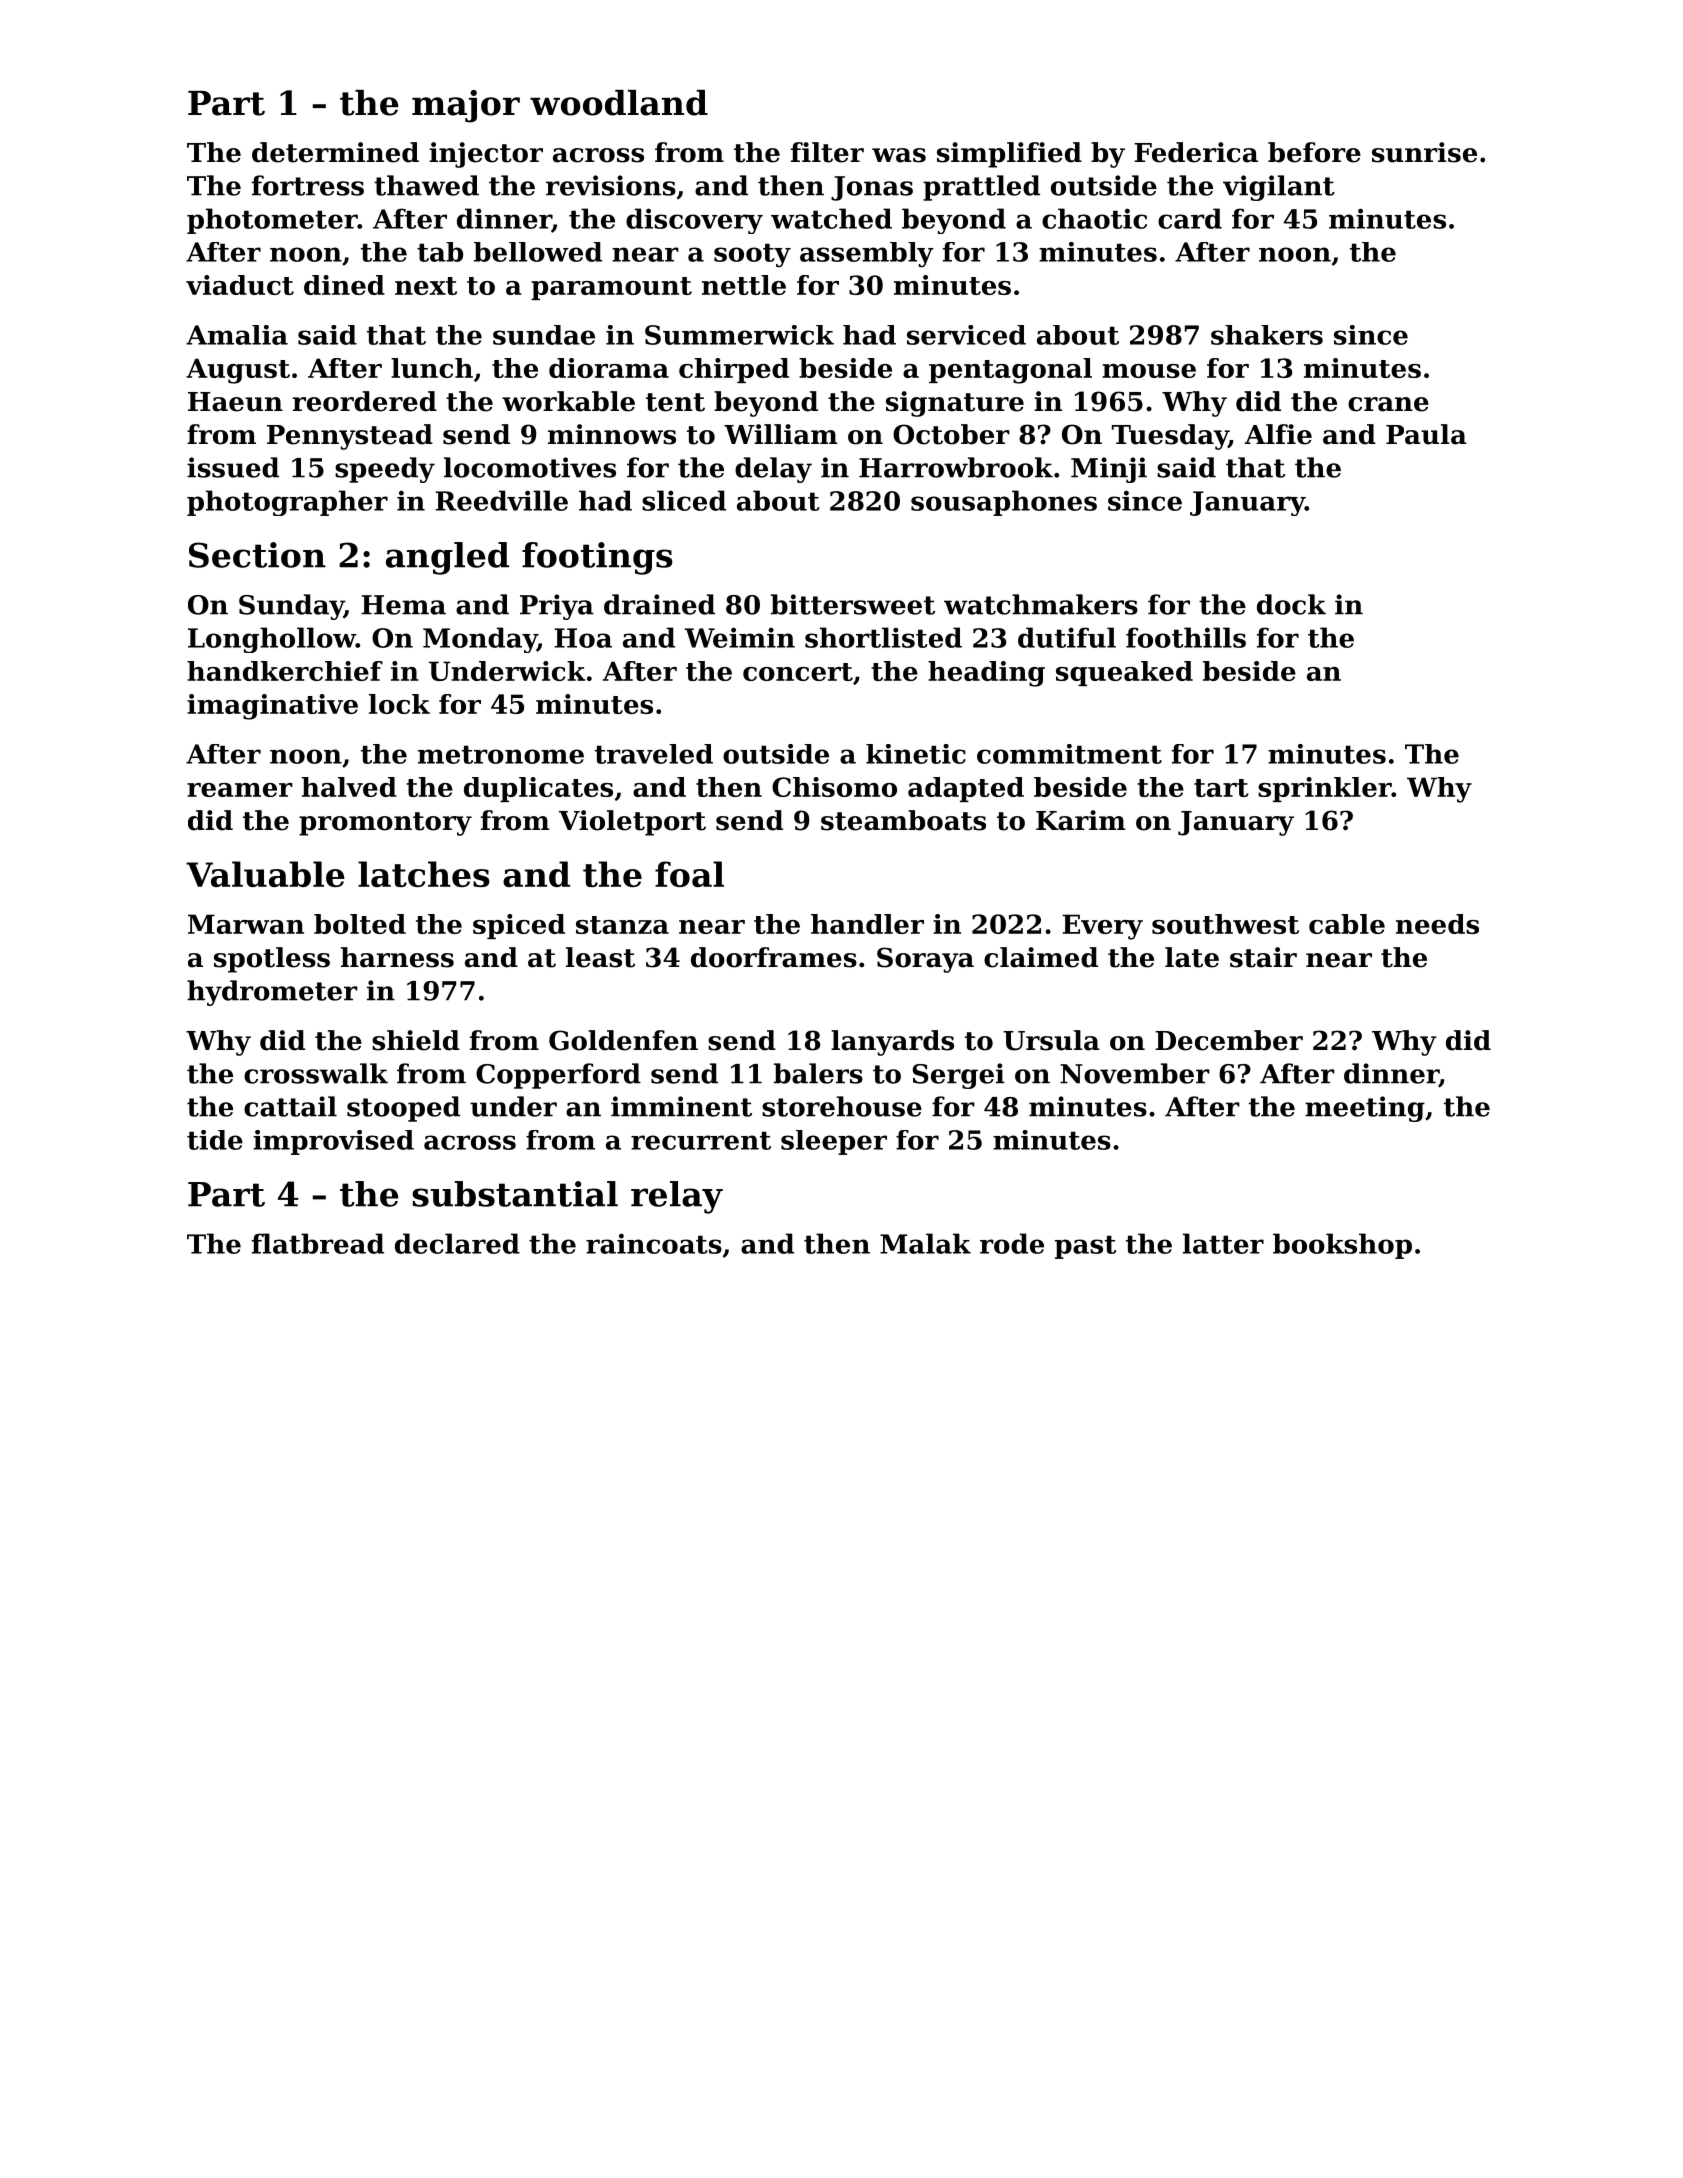 The height and width of the screenshot is (2178, 1683). Describe the element at coordinates (1196, 152) in the screenshot. I see `Federica` at that location.
